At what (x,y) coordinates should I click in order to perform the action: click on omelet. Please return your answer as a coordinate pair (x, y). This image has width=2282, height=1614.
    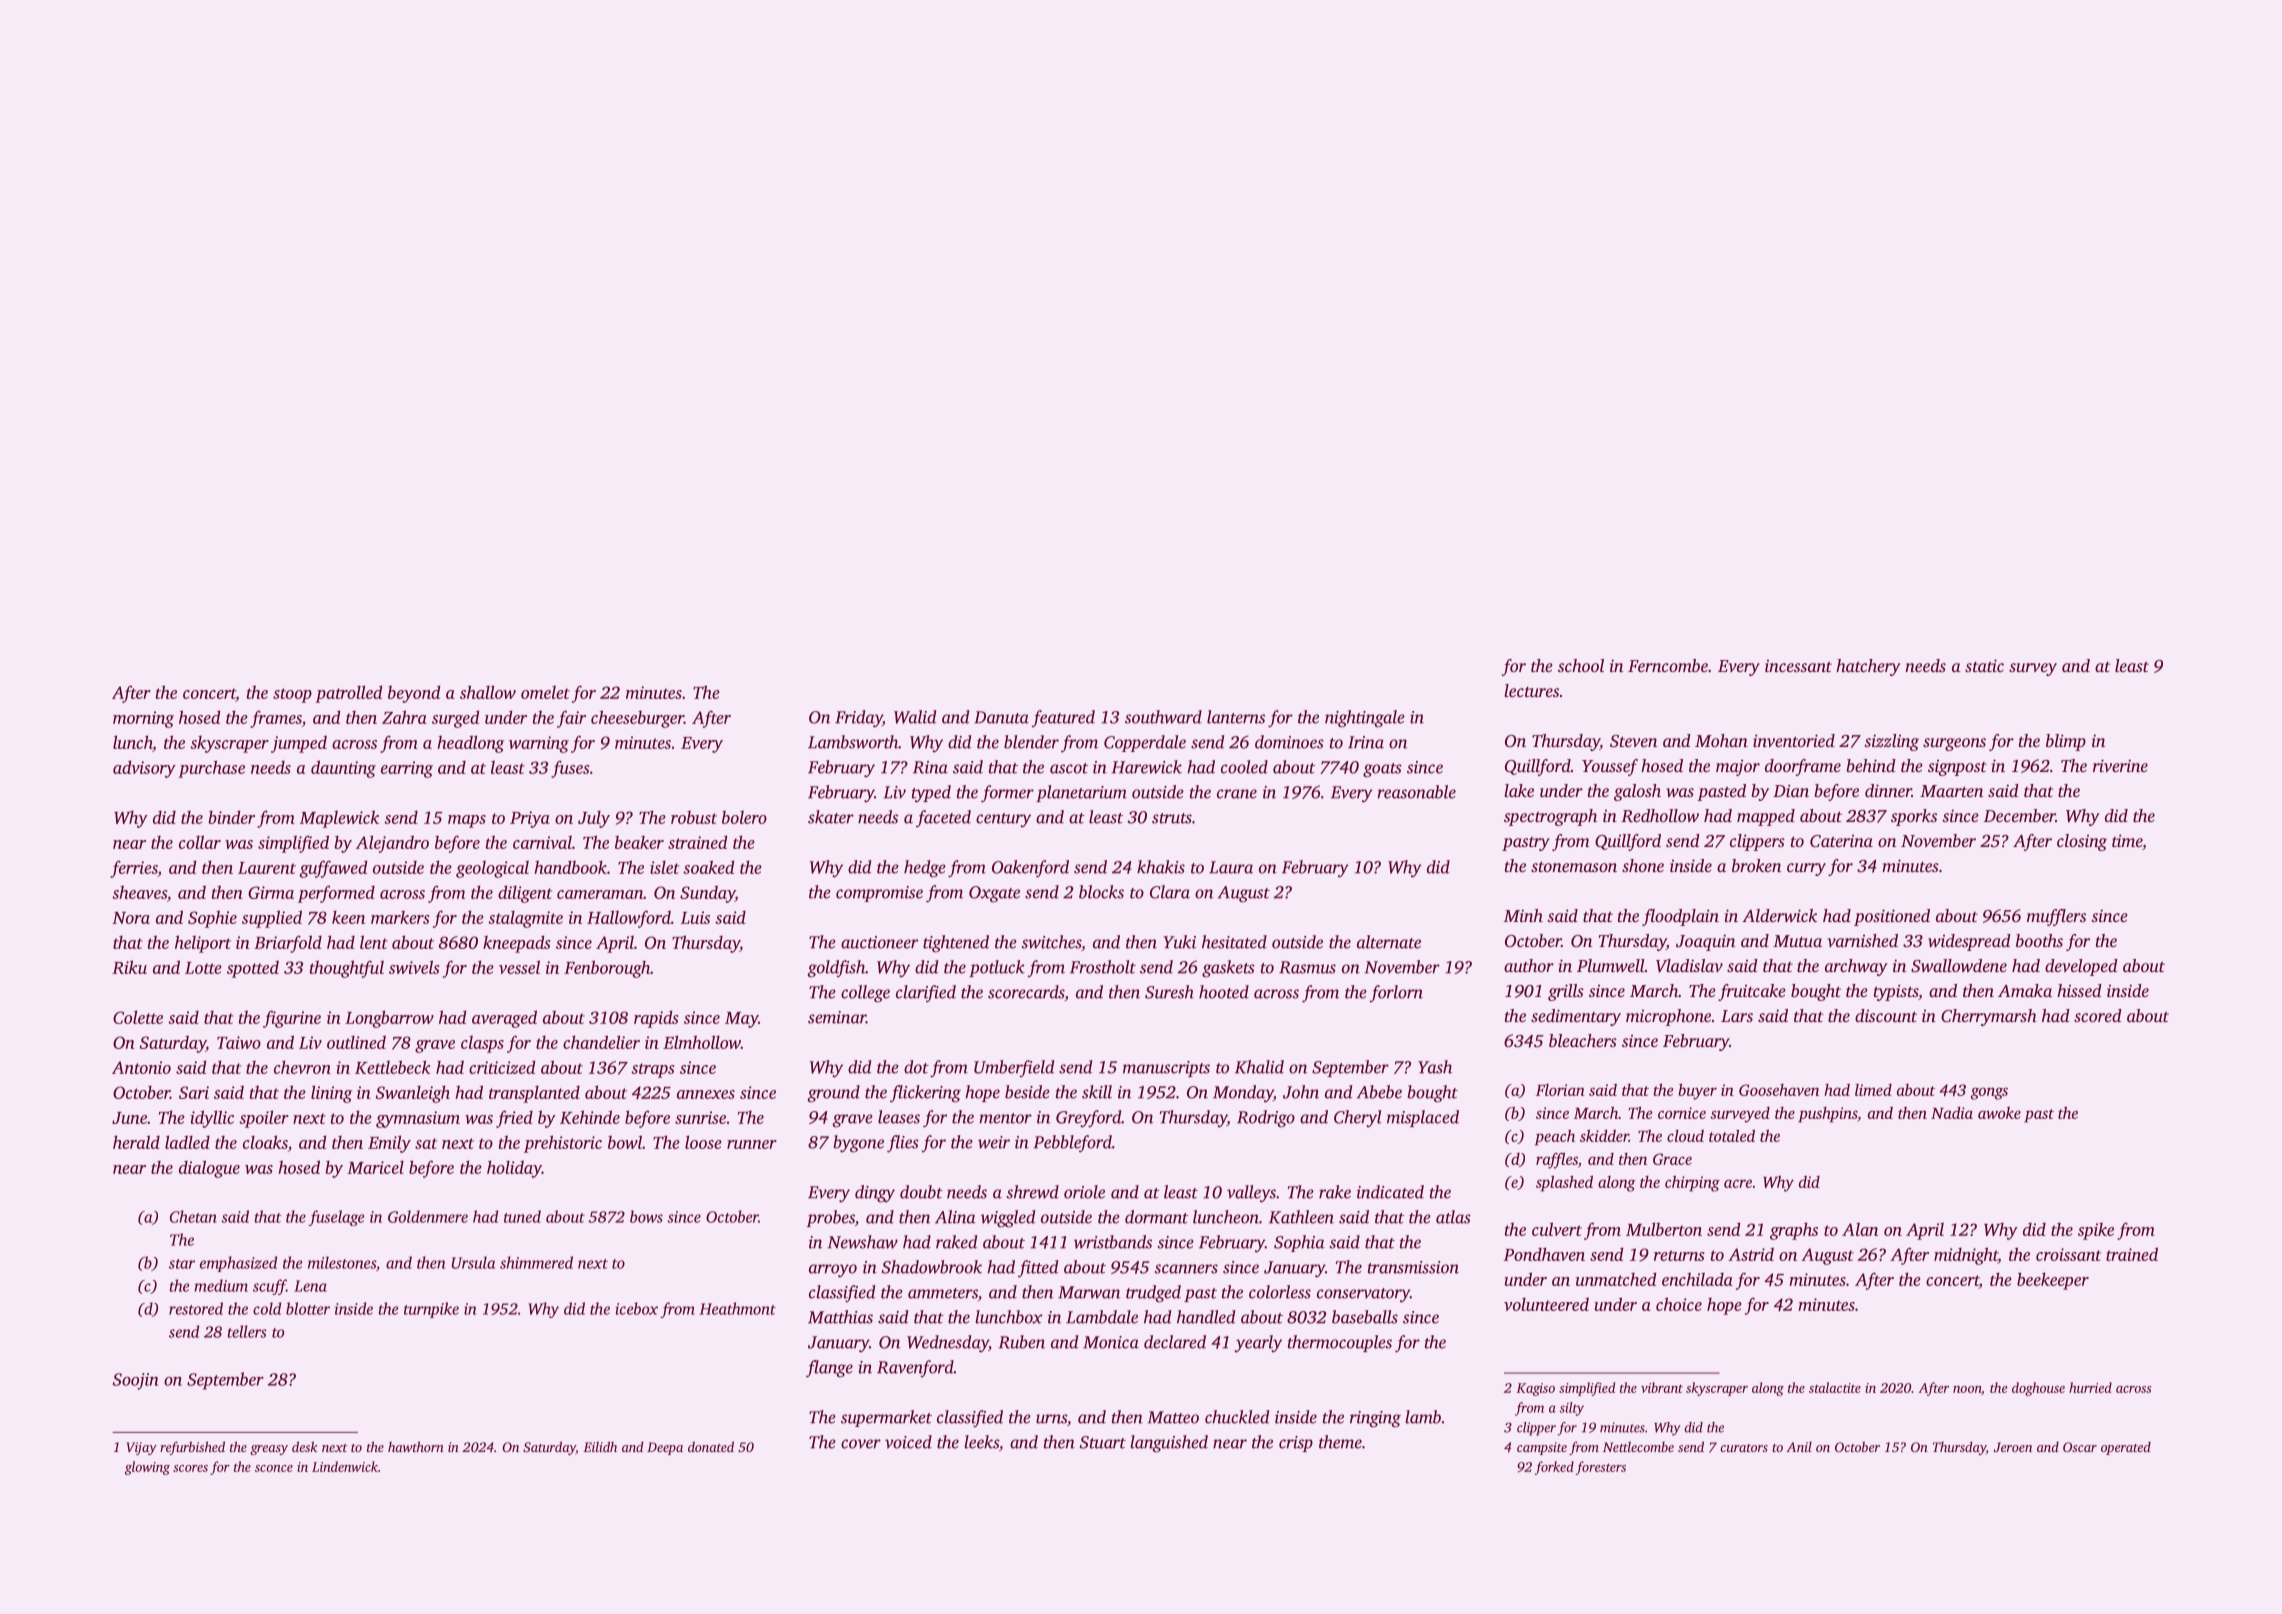
    Looking at the image, I should click on (545, 692).
